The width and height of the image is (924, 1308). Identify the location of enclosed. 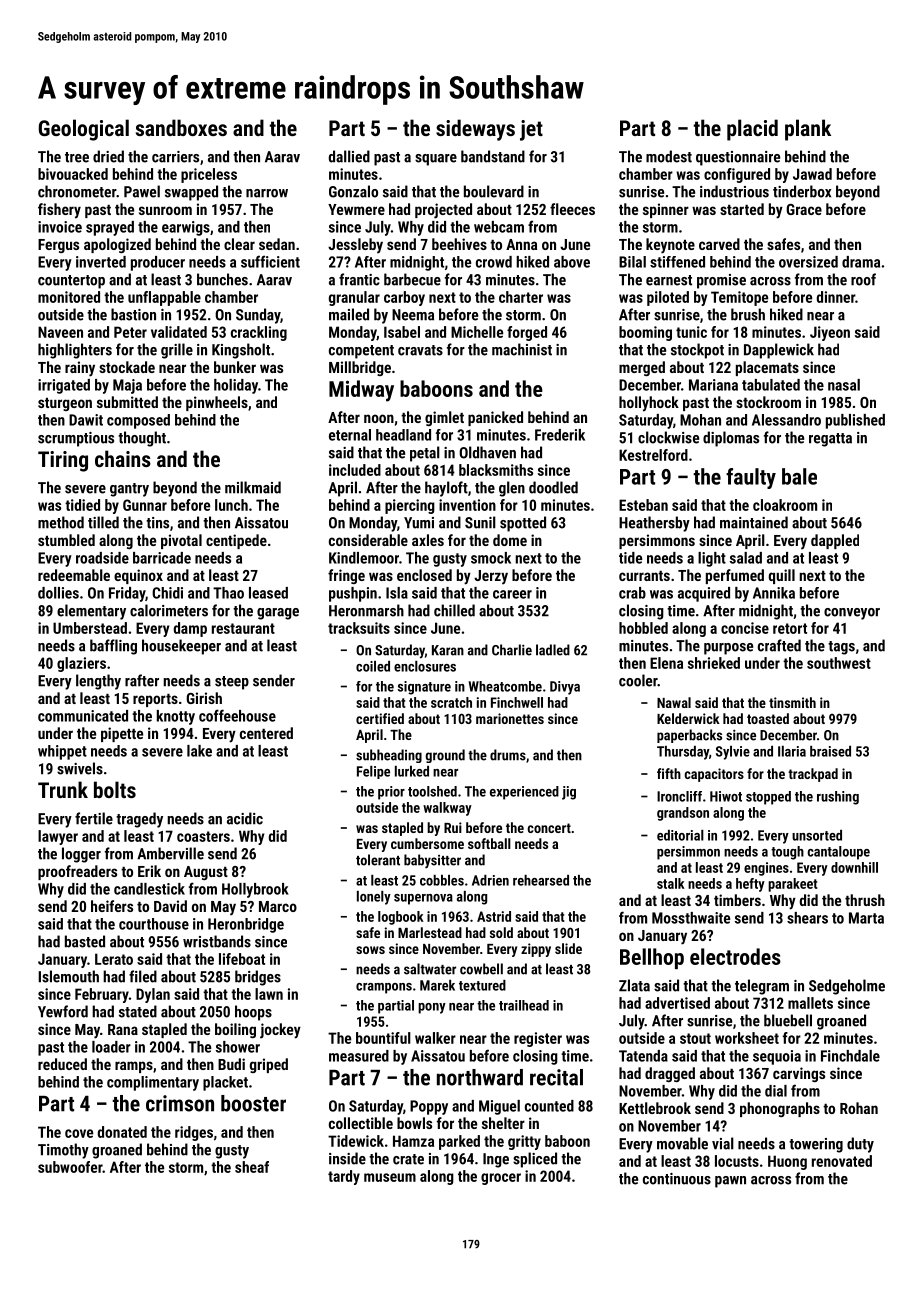
(424, 575).
